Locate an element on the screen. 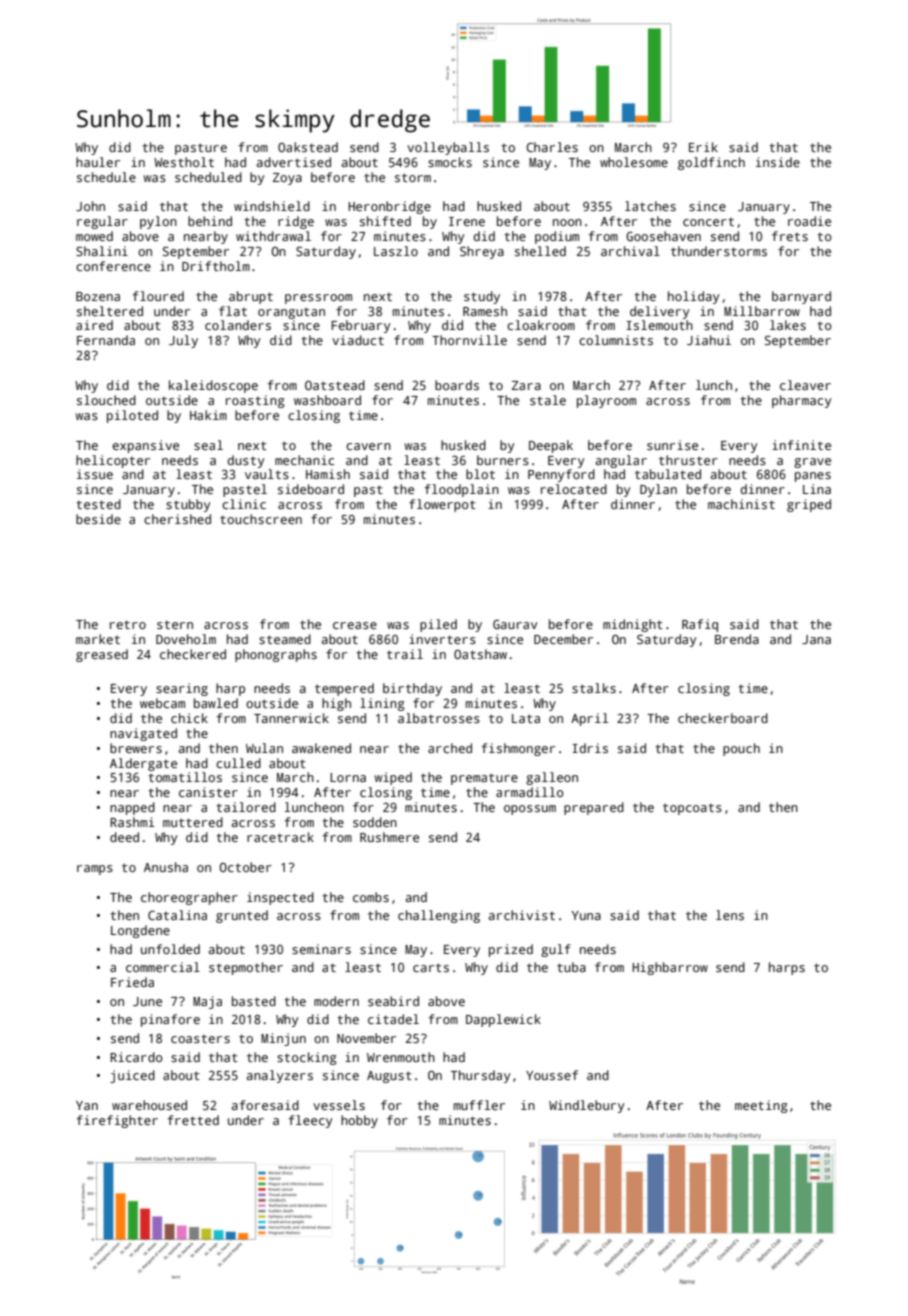 Image resolution: width=908 pixels, height=1316 pixels. Yan is located at coordinates (87, 1105).
